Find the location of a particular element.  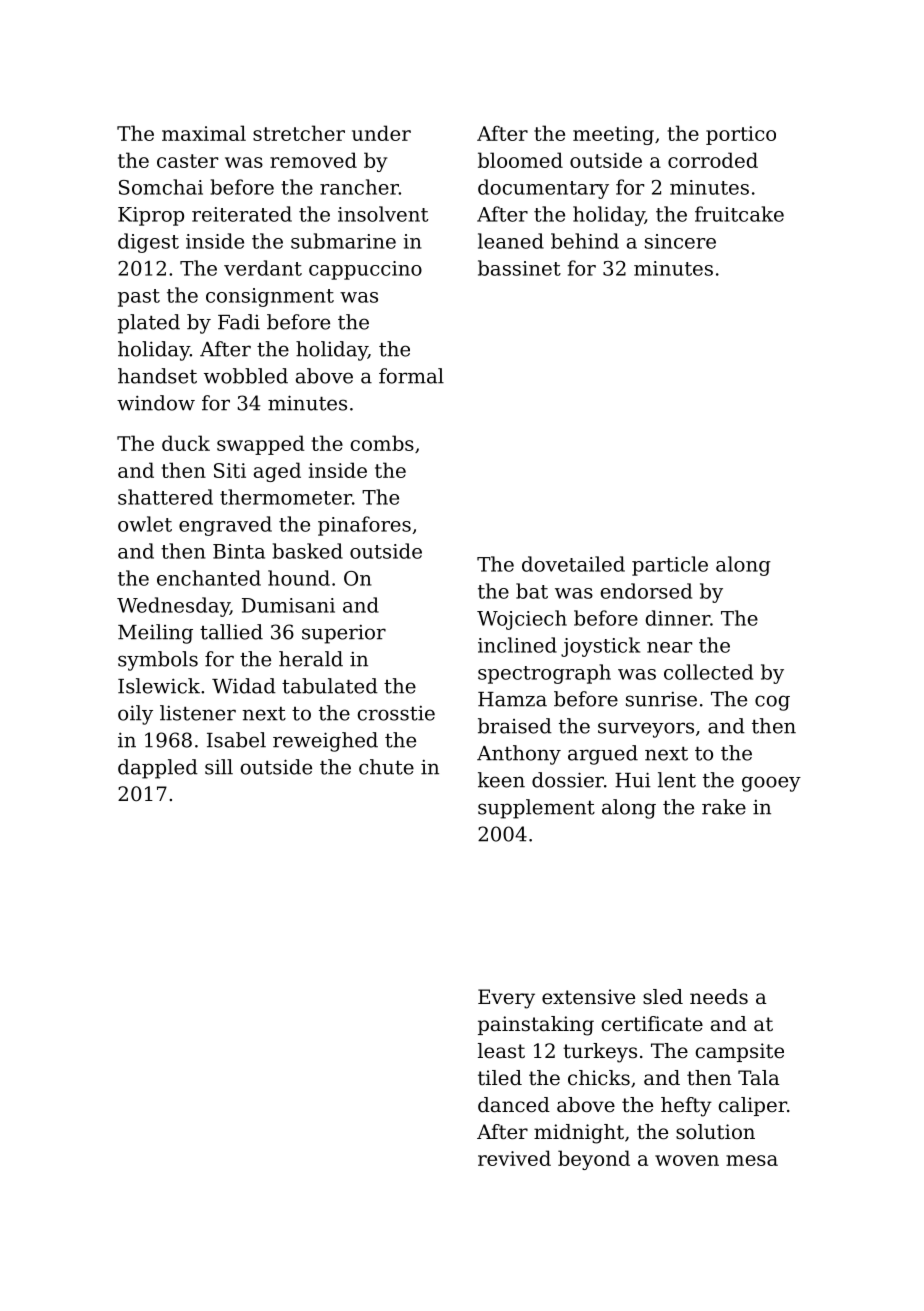

enchanted is located at coordinates (209, 578).
